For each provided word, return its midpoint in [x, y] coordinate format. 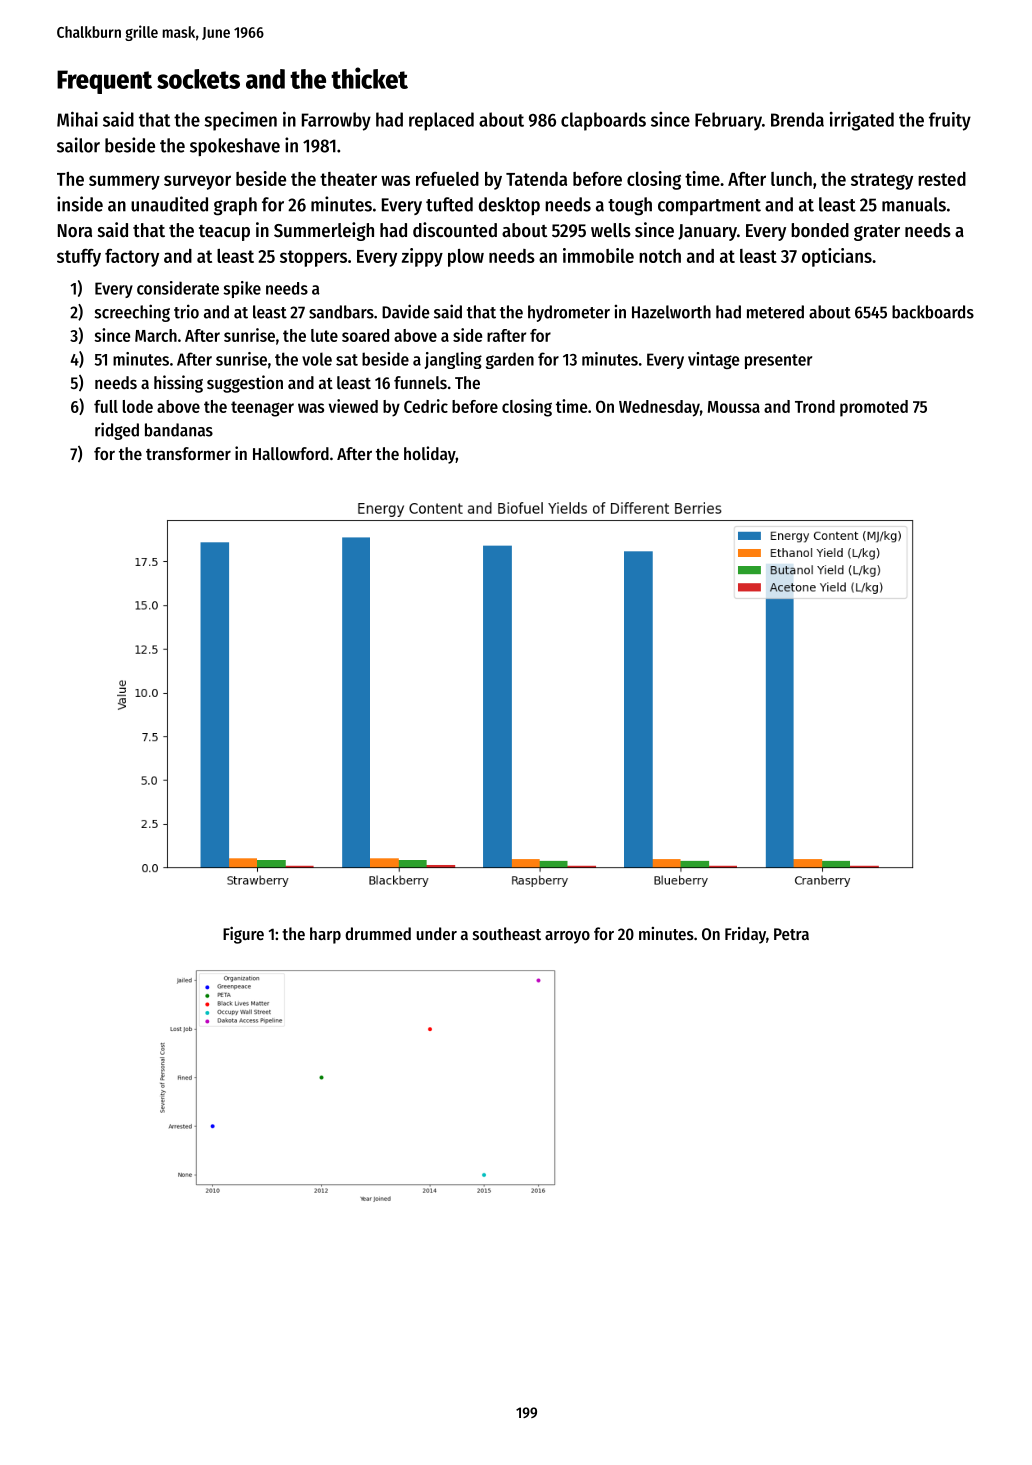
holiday [430, 455]
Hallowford [291, 453]
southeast [507, 933]
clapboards [603, 121]
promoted [874, 408]
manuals [914, 204]
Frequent [104, 82]
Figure [243, 935]
